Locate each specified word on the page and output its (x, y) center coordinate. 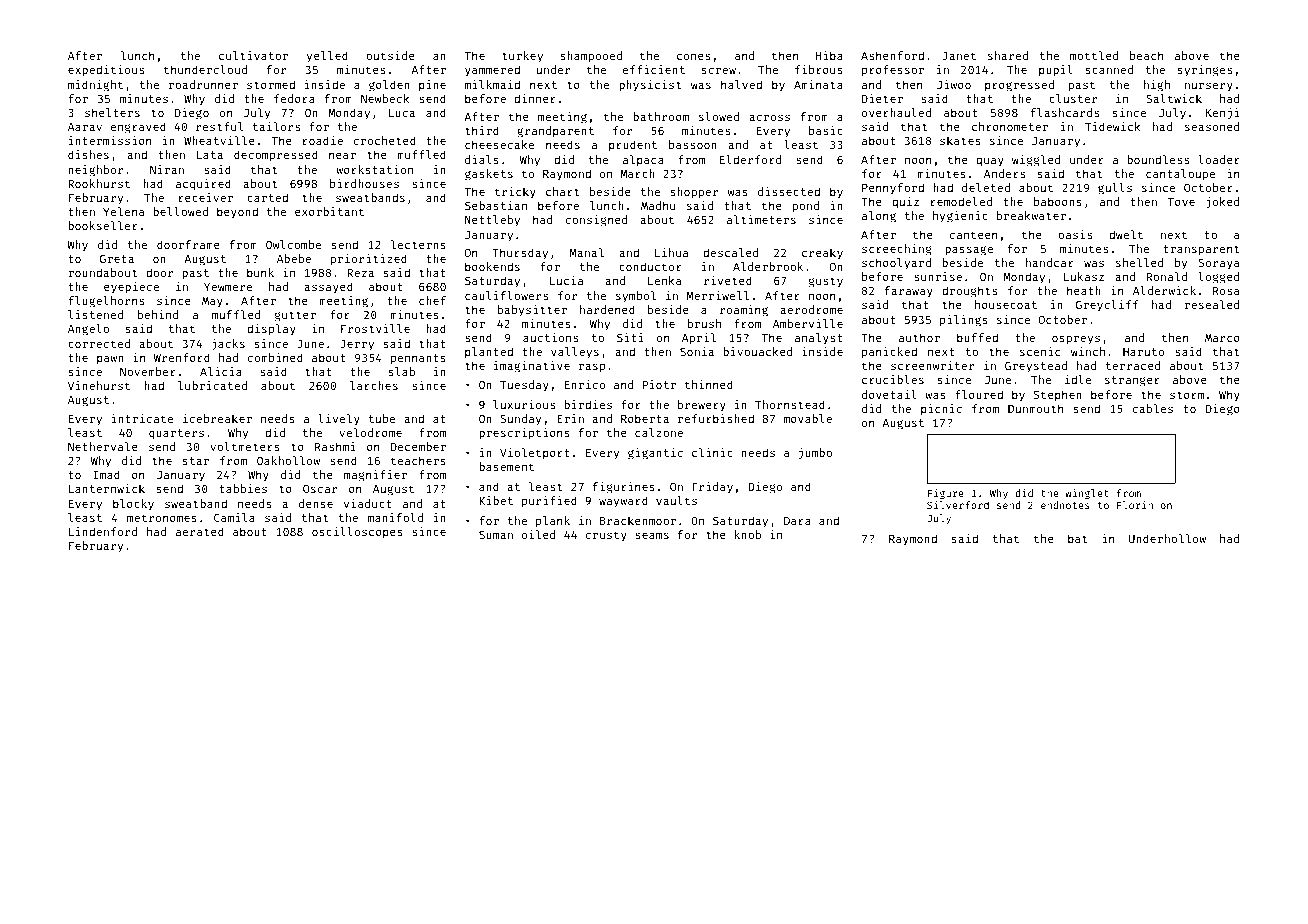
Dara (797, 521)
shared (1008, 55)
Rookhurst (99, 183)
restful (219, 126)
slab (401, 371)
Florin (1135, 505)
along (879, 217)
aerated (200, 531)
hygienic (960, 217)
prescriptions (524, 434)
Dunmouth (1035, 408)
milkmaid (492, 84)
